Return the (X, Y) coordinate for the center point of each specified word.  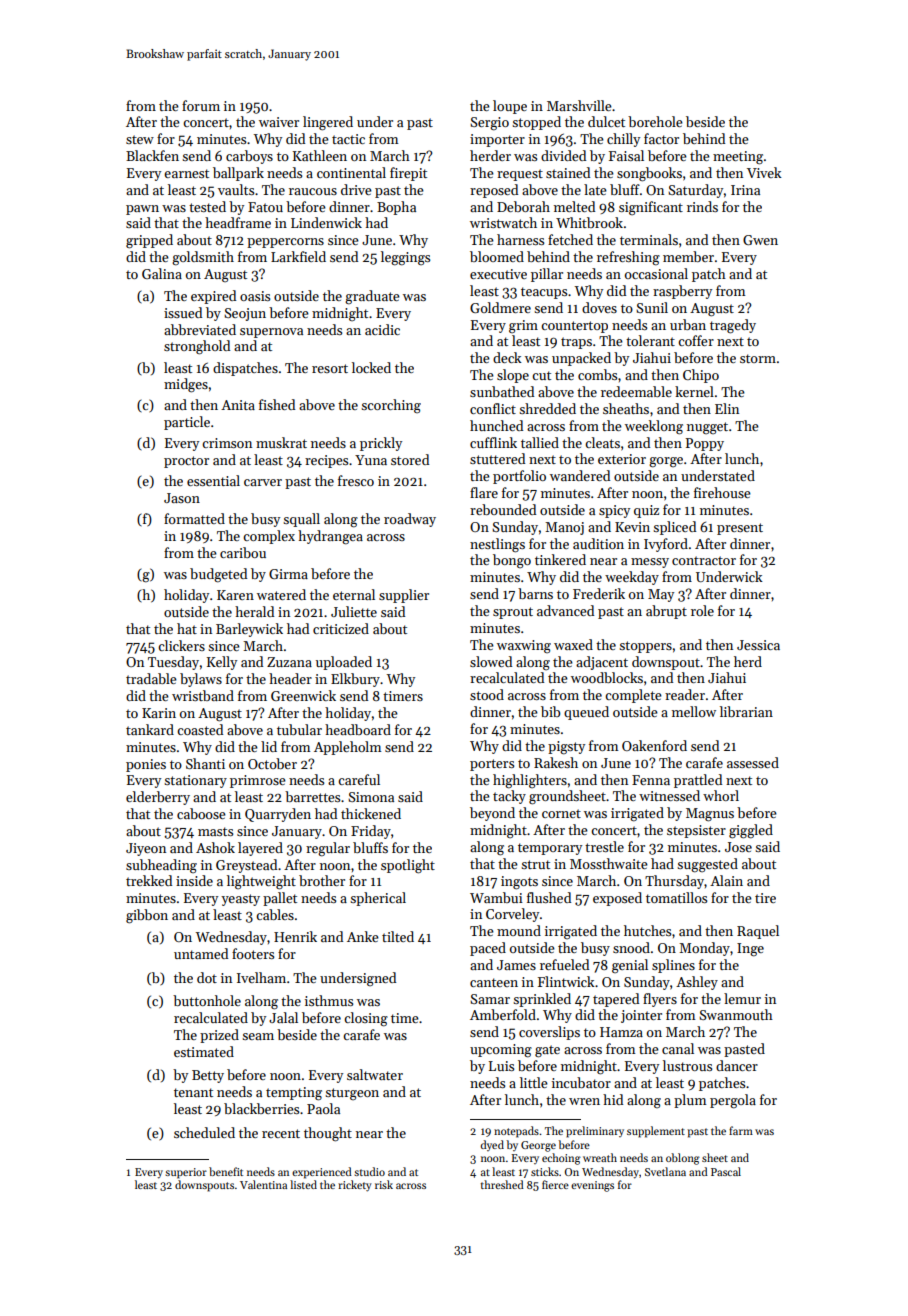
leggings (405, 258)
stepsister (696, 831)
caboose (201, 813)
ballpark (238, 174)
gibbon (147, 916)
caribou (243, 552)
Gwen (760, 240)
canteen (494, 982)
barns (535, 593)
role (702, 610)
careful (359, 779)
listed (303, 1184)
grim (523, 326)
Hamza (621, 1032)
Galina (162, 273)
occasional (656, 273)
